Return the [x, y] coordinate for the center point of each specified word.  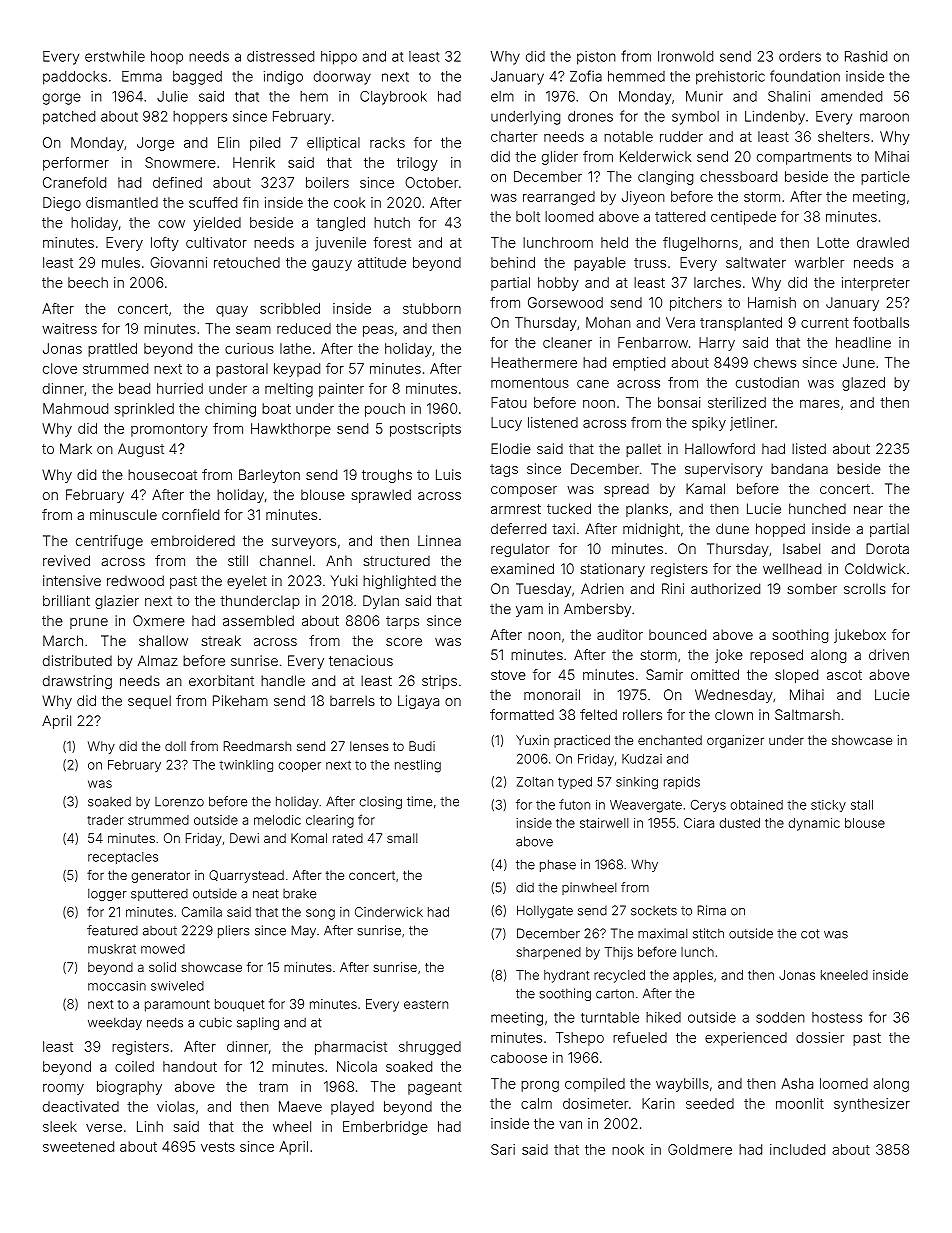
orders [800, 56]
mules [121, 262]
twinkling [246, 766]
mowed [163, 949]
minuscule [123, 514]
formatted [522, 714]
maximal [662, 933]
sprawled [381, 496]
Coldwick [875, 568]
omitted [715, 674]
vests [218, 1147]
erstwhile [115, 56]
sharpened [548, 953]
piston [596, 58]
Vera [680, 322]
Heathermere [534, 362]
